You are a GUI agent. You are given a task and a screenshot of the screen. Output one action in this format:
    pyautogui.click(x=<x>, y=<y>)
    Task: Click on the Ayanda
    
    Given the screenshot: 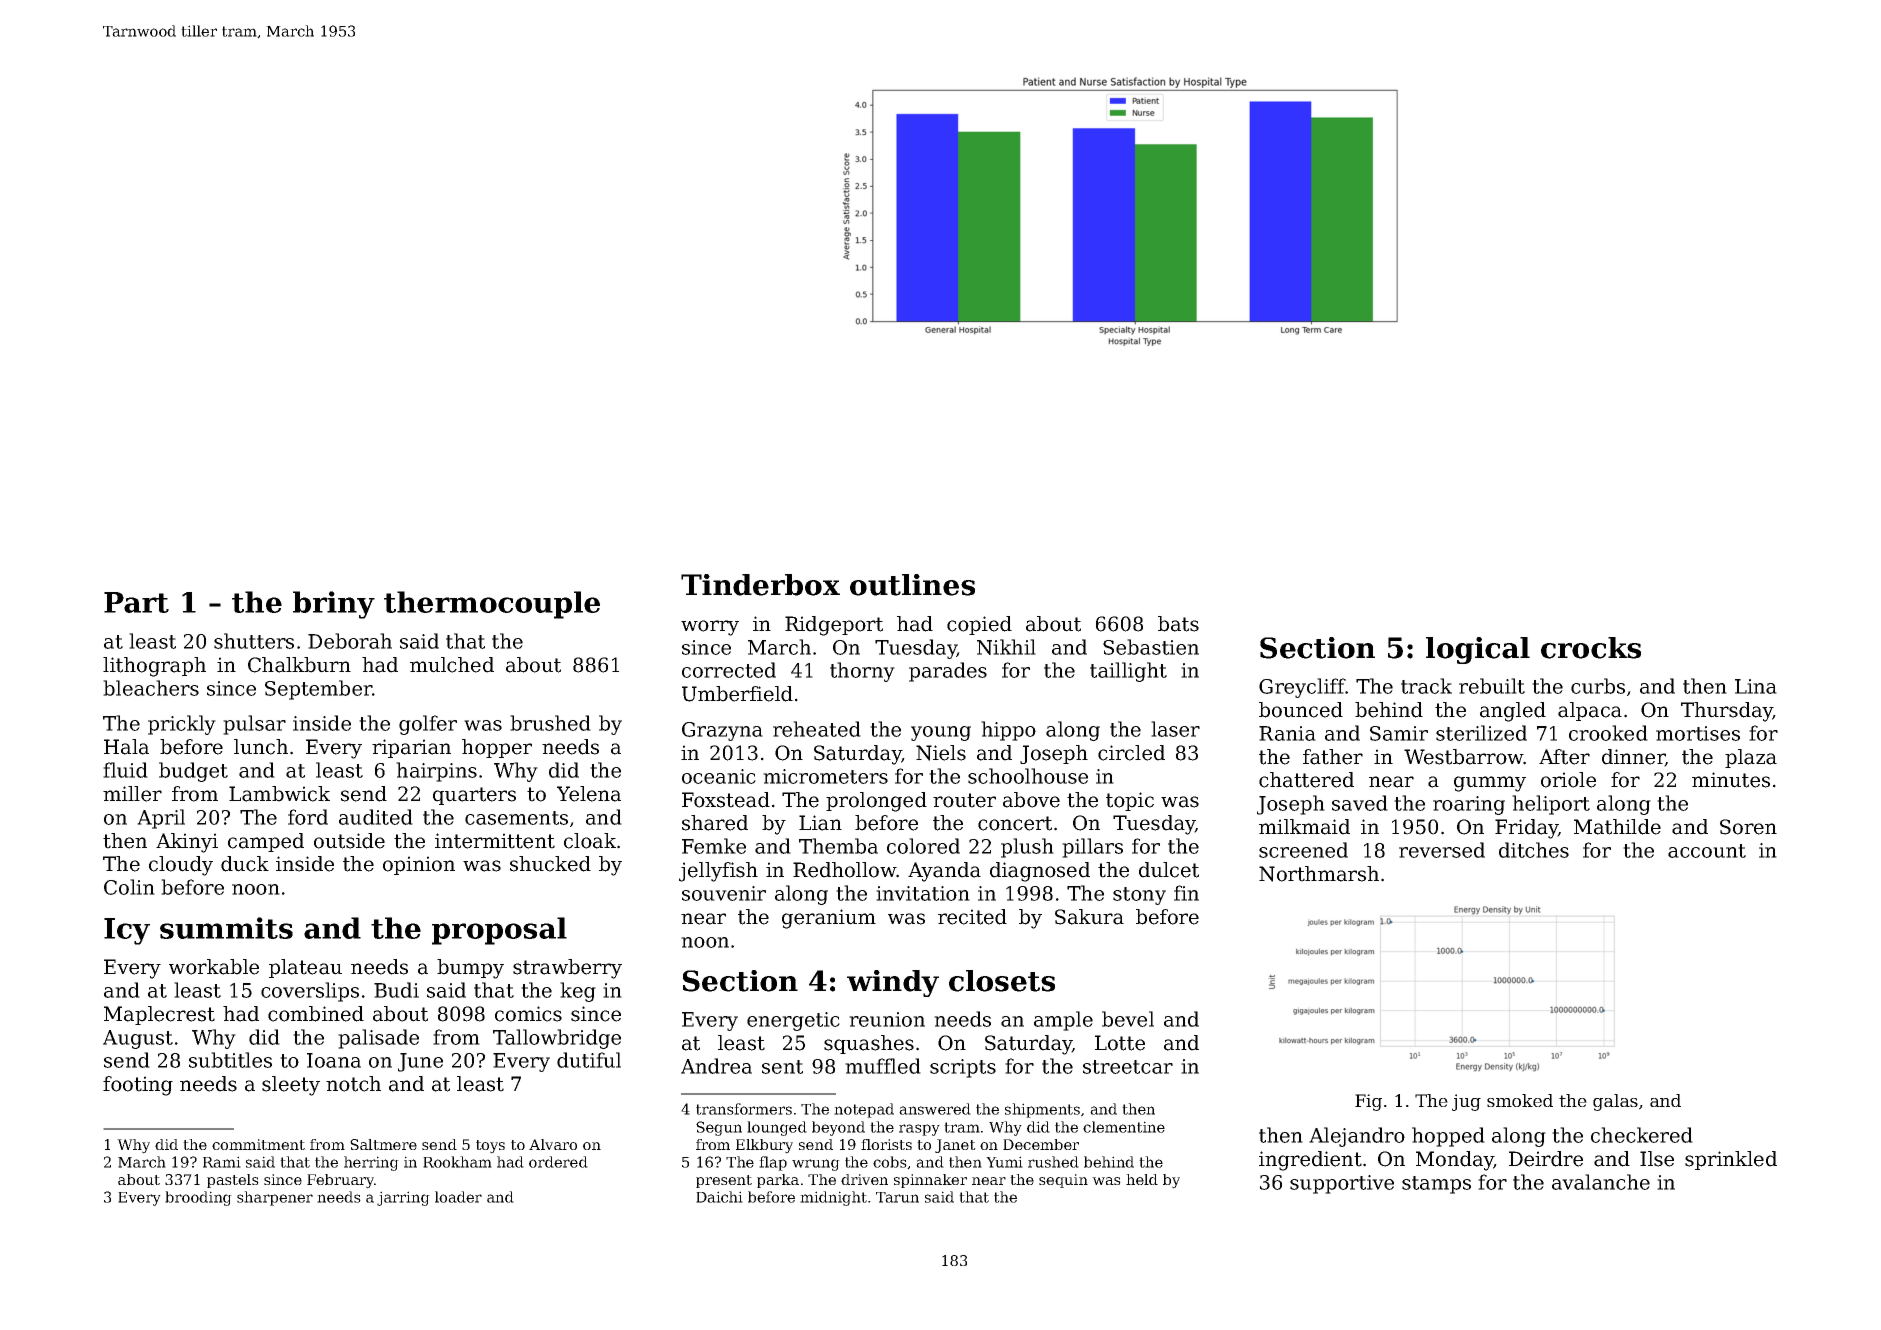 What is the action you would take?
    pyautogui.click(x=944, y=872)
